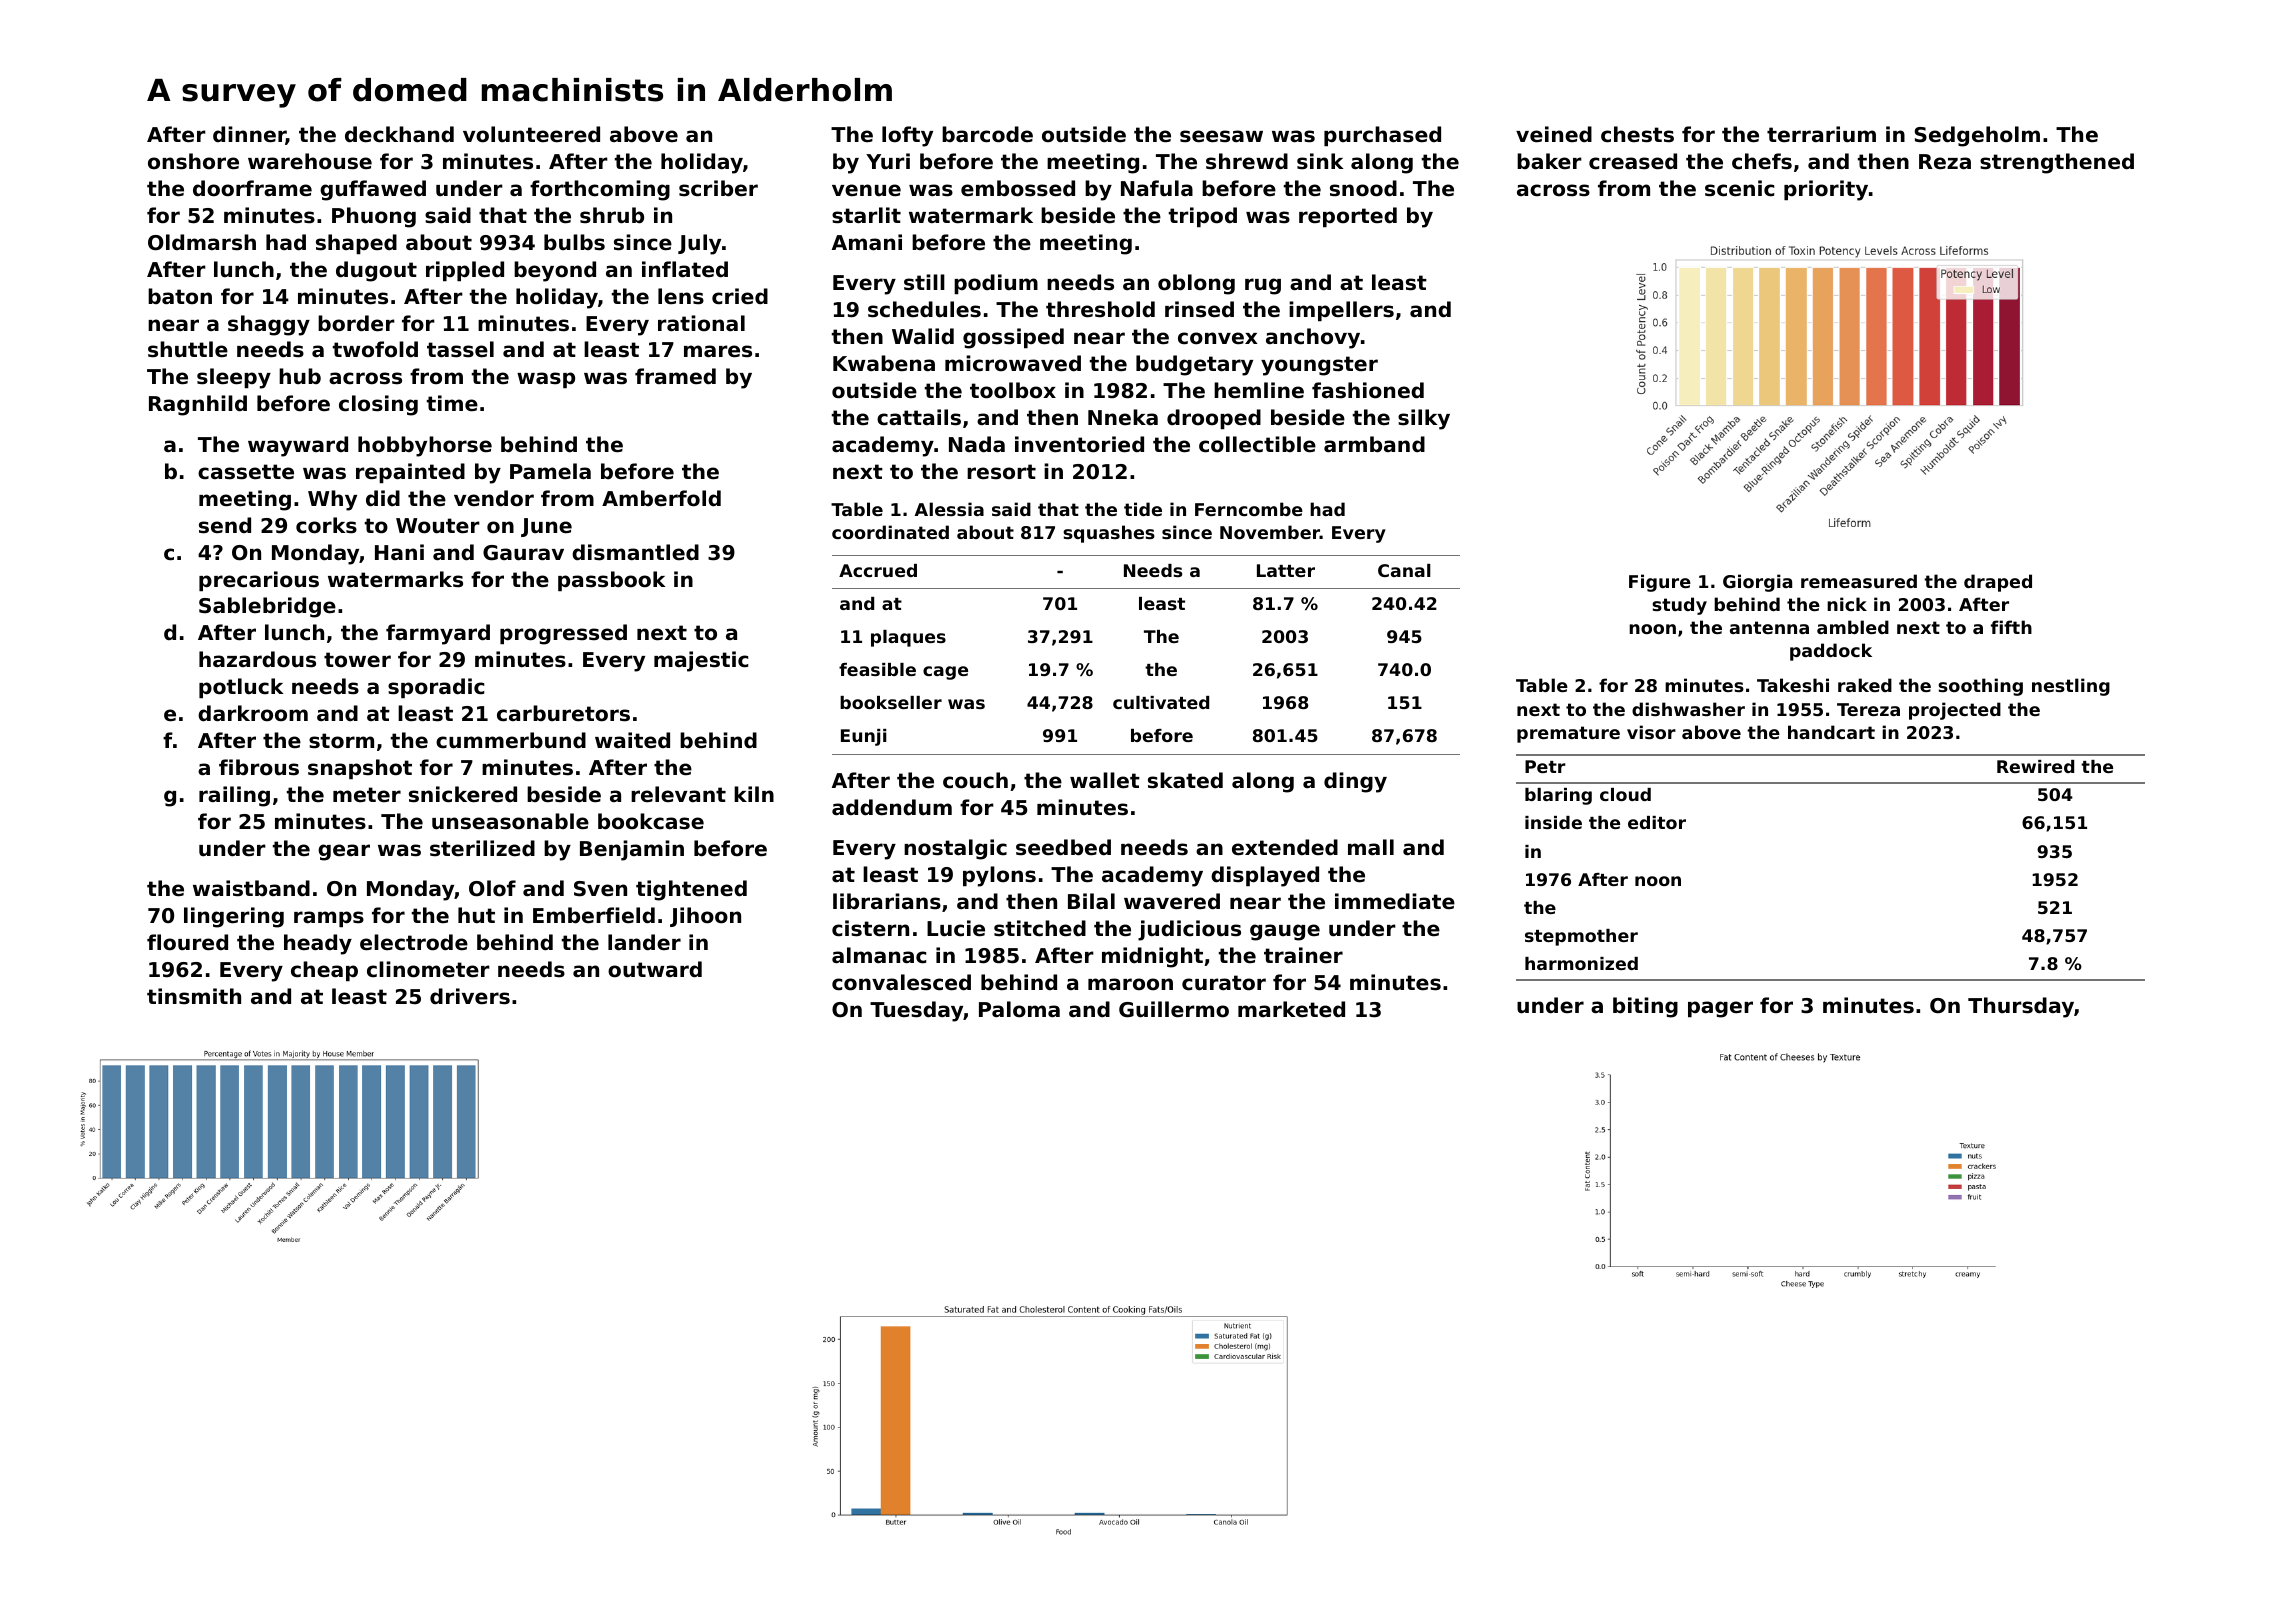  Describe the element at coordinates (1374, 444) in the screenshot. I see `armband` at that location.
